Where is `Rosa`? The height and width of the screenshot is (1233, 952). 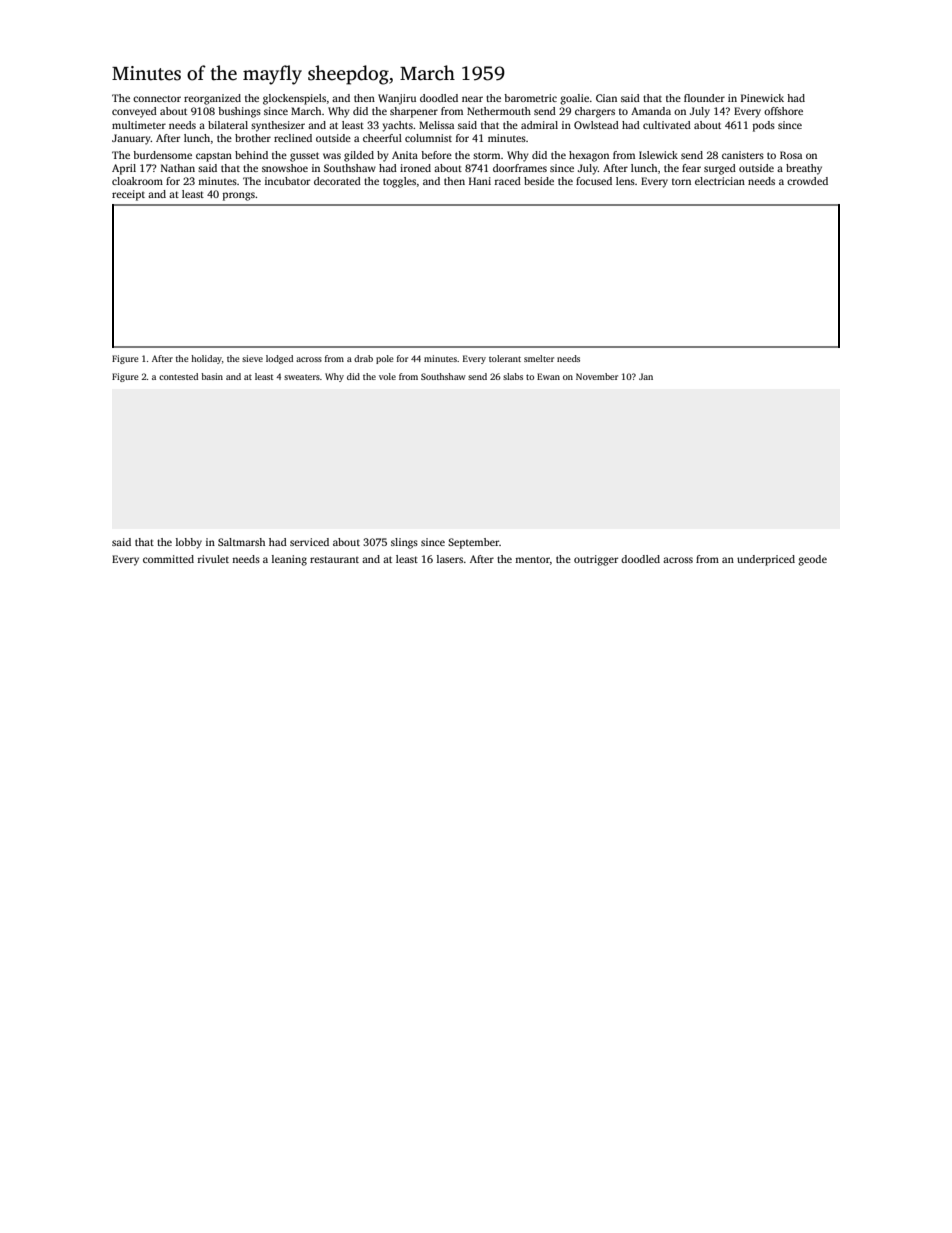 Rosa is located at coordinates (791, 155).
